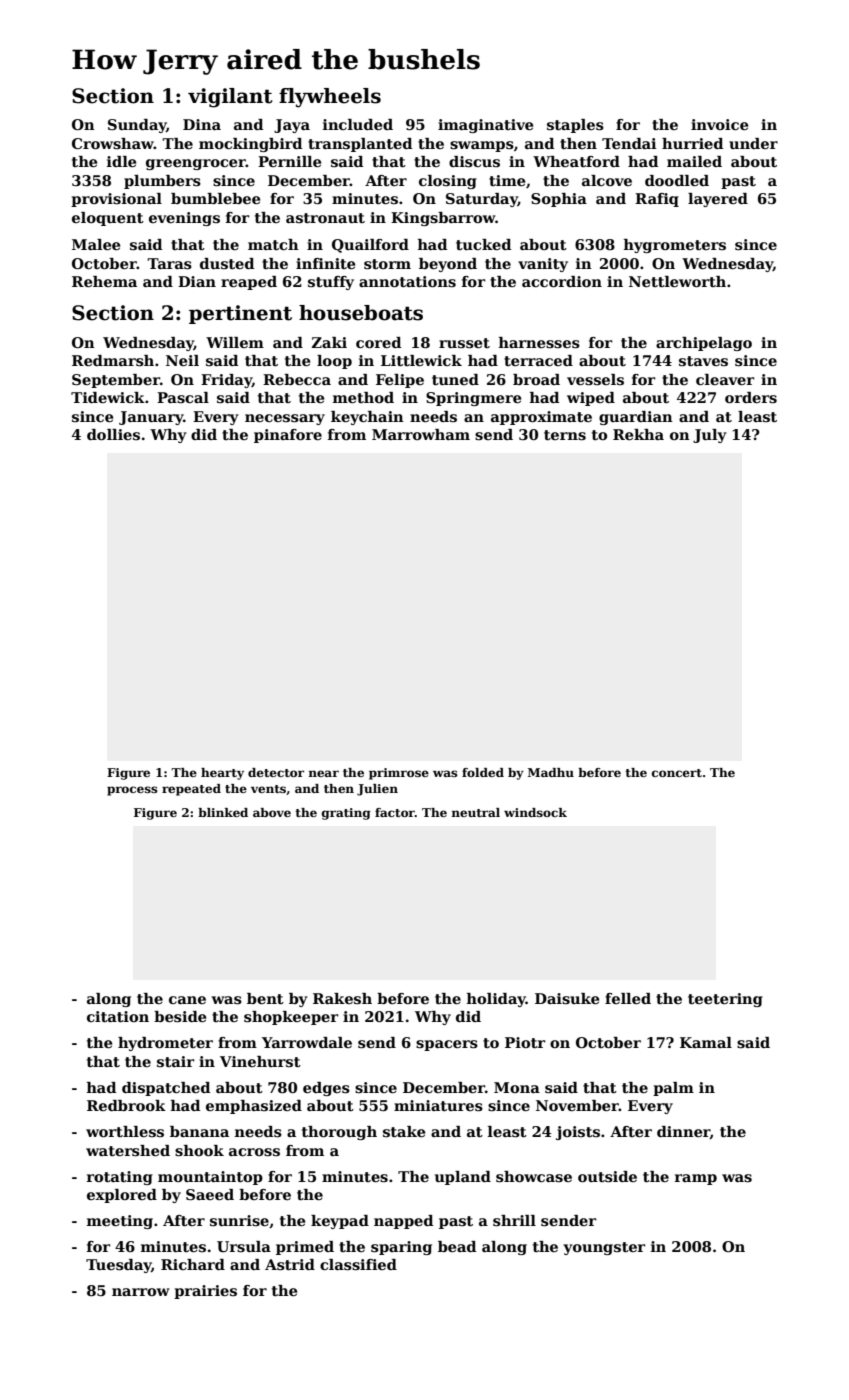 The image size is (849, 1400). Describe the element at coordinates (116, 200) in the image. I see `provisional` at that location.
